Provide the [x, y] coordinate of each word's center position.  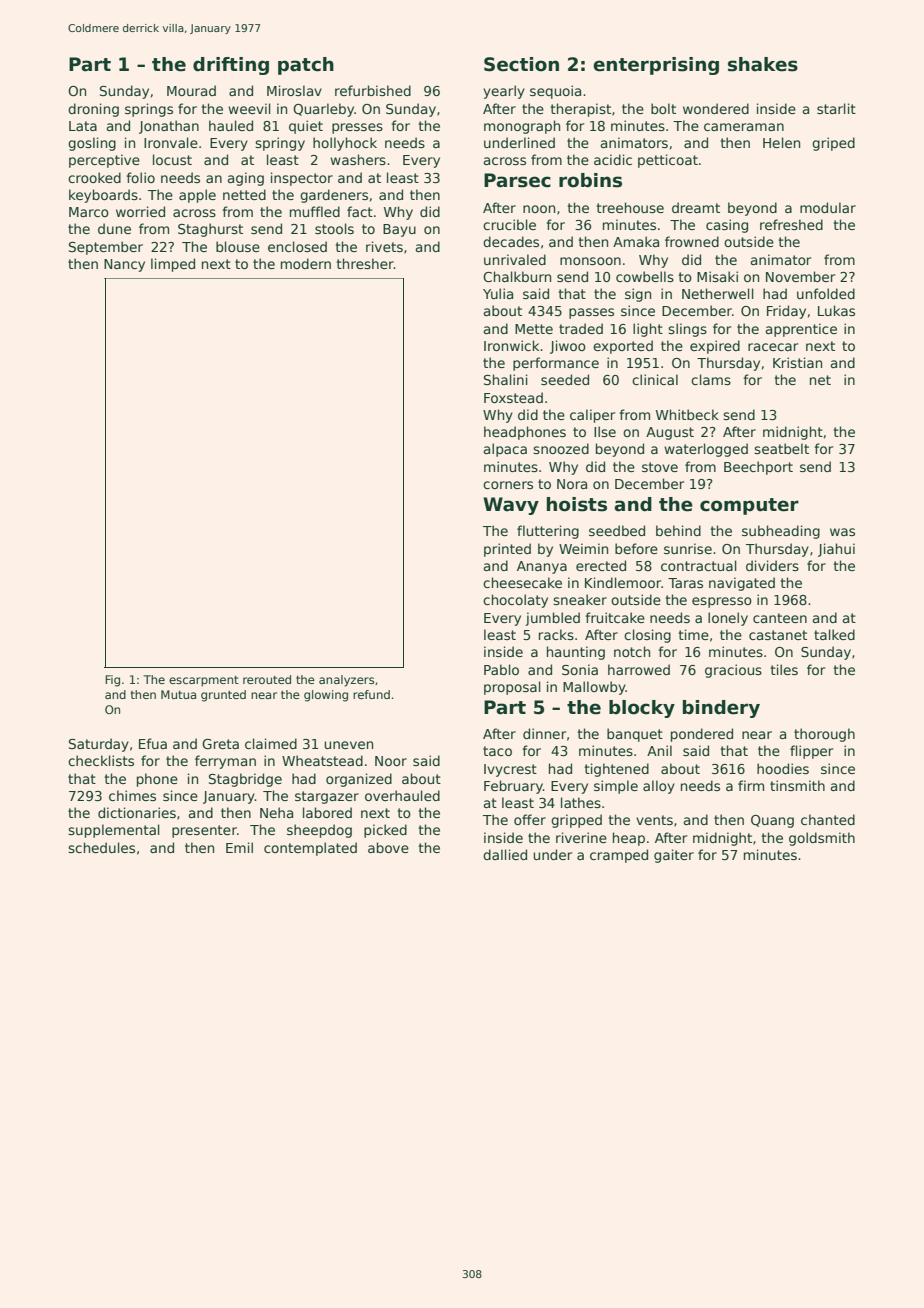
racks [556, 634]
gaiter [674, 856]
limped [173, 265]
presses [357, 128]
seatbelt [781, 448]
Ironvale [171, 142]
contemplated [310, 849]
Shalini [506, 379]
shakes [763, 64]
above [388, 847]
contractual [699, 565]
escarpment [204, 681]
